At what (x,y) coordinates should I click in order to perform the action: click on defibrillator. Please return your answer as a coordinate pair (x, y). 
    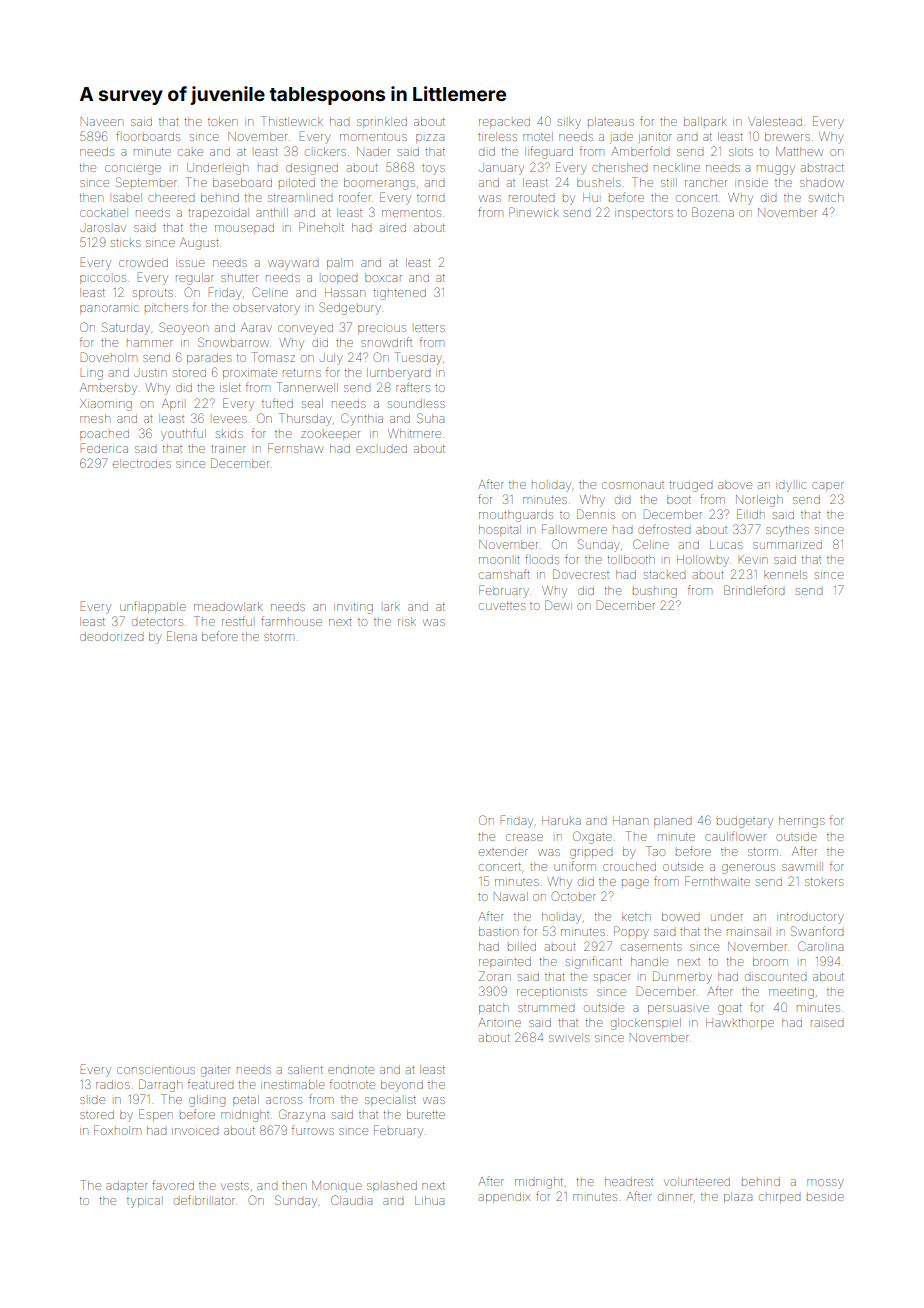
    Looking at the image, I should click on (204, 1200).
